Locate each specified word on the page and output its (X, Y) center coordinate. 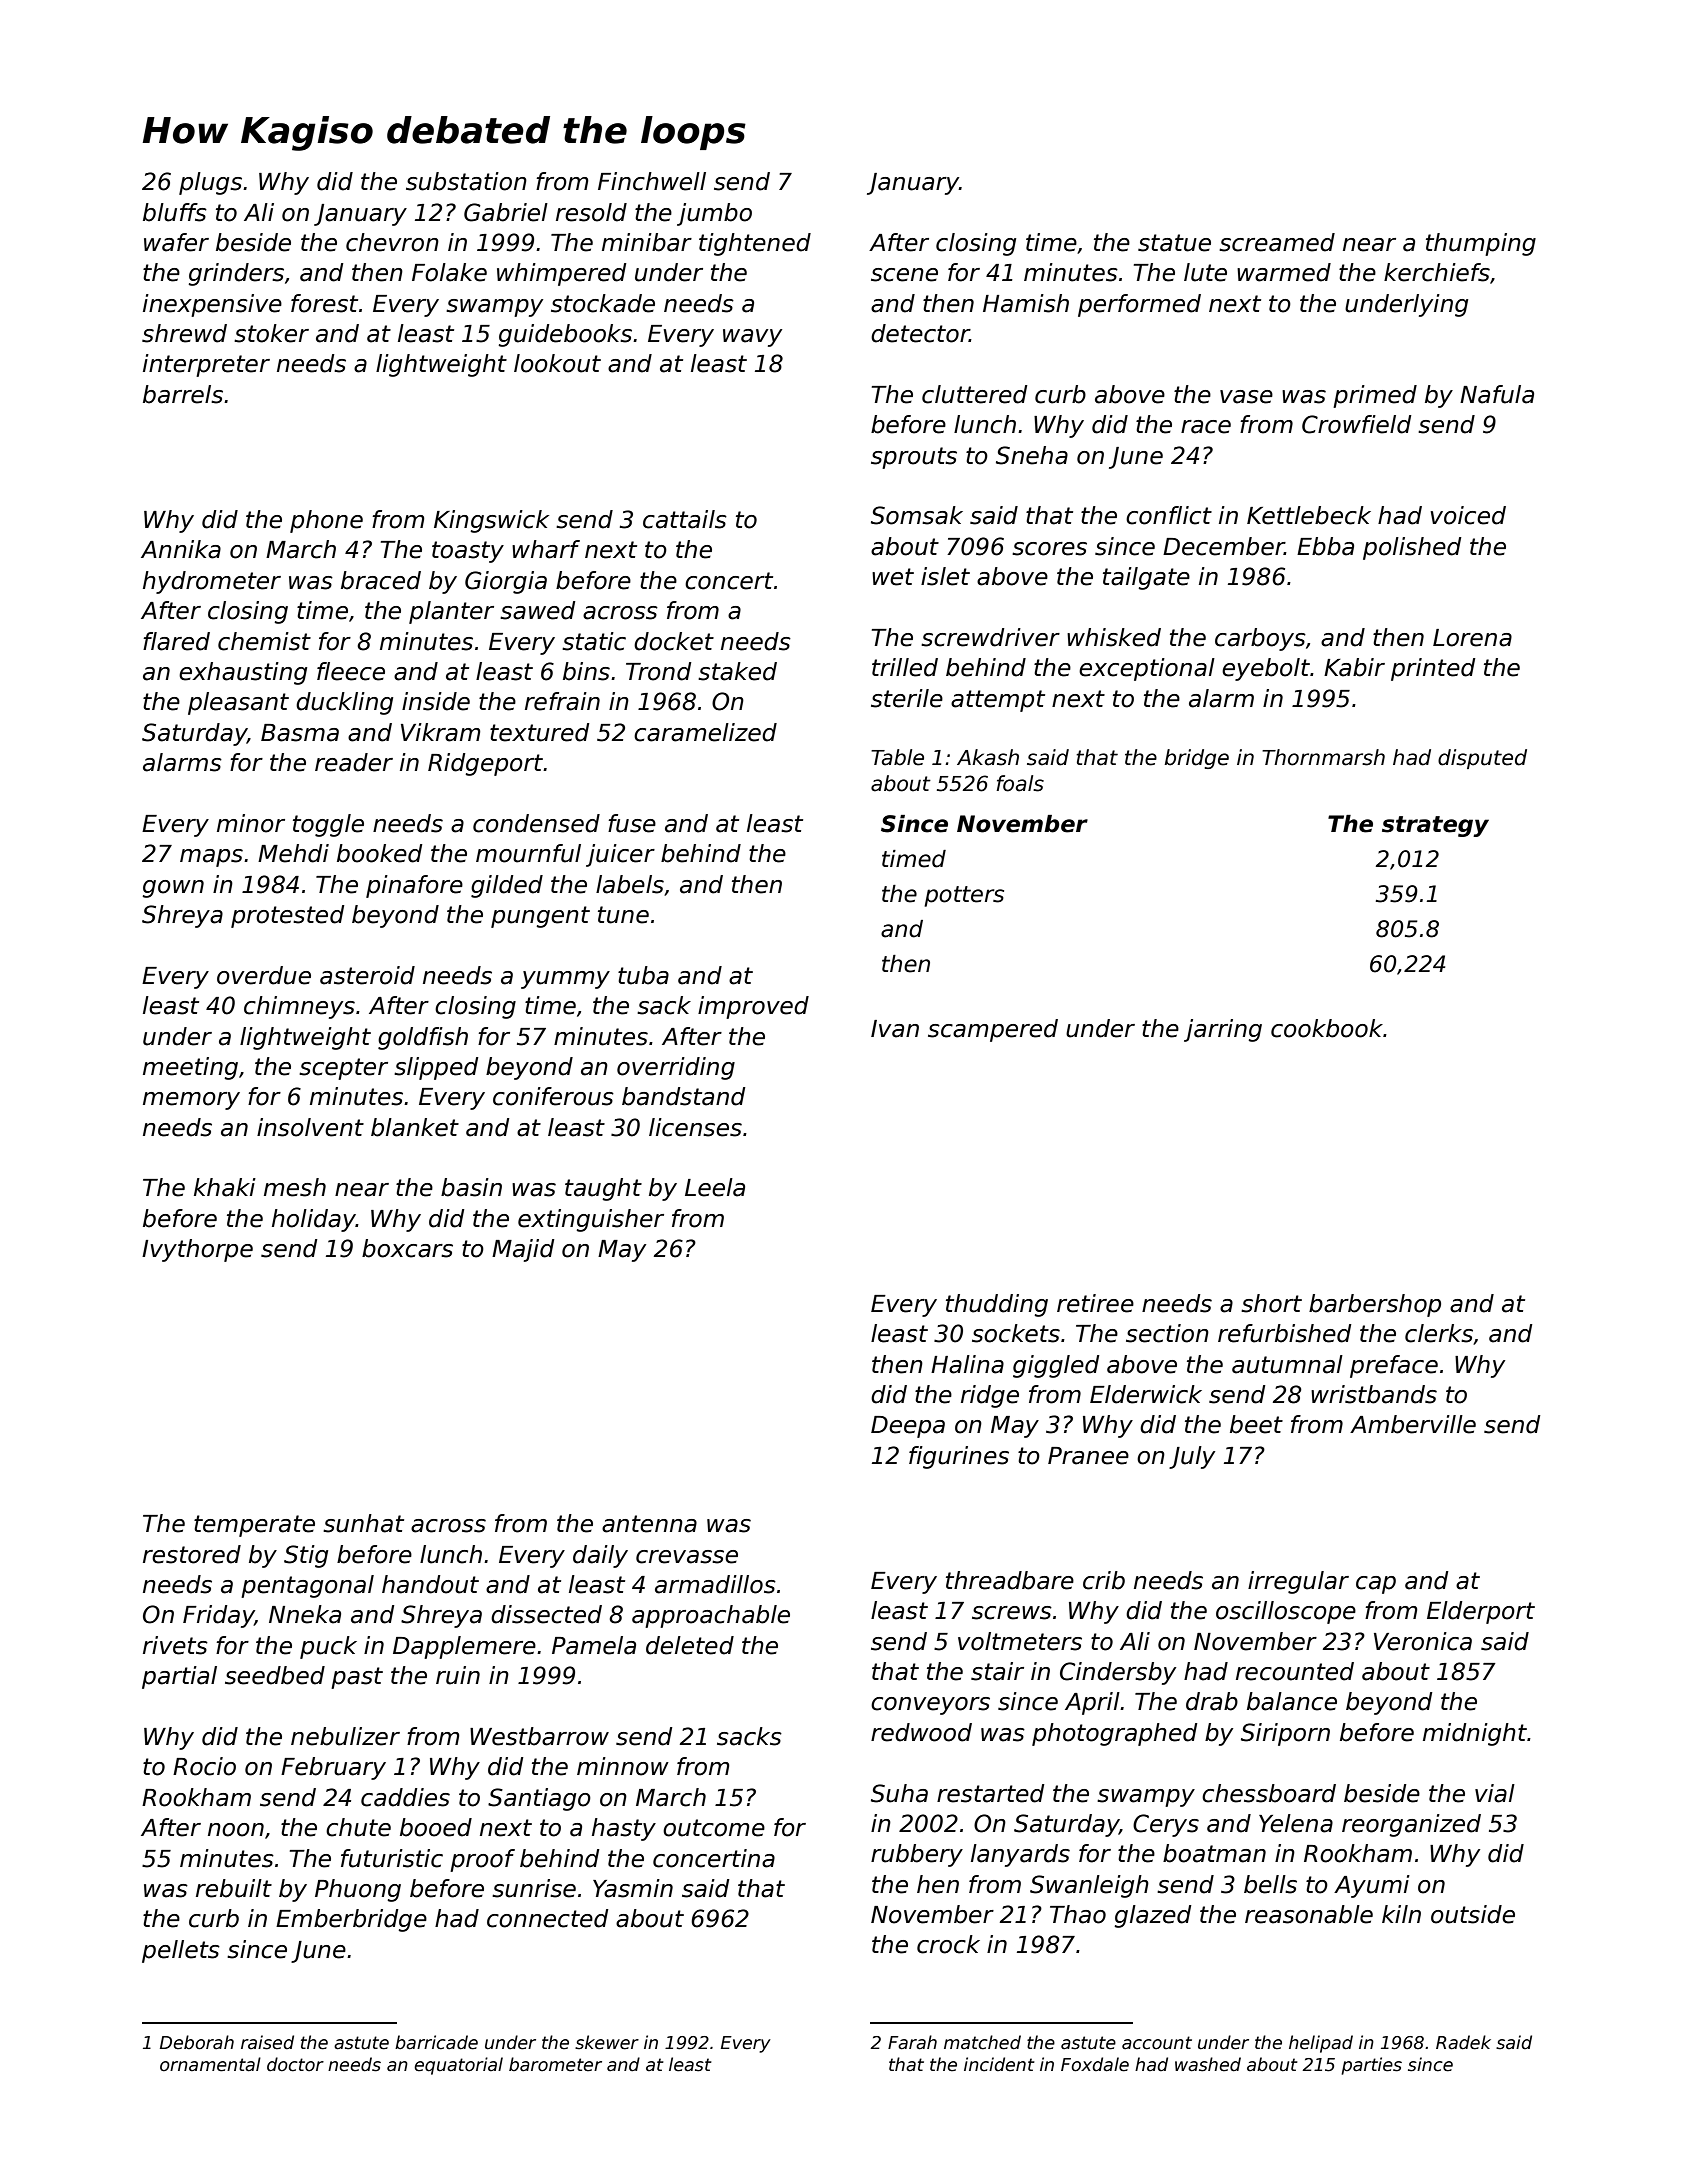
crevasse (687, 1557)
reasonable (1309, 1914)
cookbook (1327, 1028)
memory (191, 1101)
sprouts (914, 458)
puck (328, 1647)
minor (251, 823)
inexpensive (212, 305)
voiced (1468, 515)
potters (964, 896)
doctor (295, 2064)
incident (999, 2064)
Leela (715, 1187)
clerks (1439, 1333)
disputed (1482, 759)
